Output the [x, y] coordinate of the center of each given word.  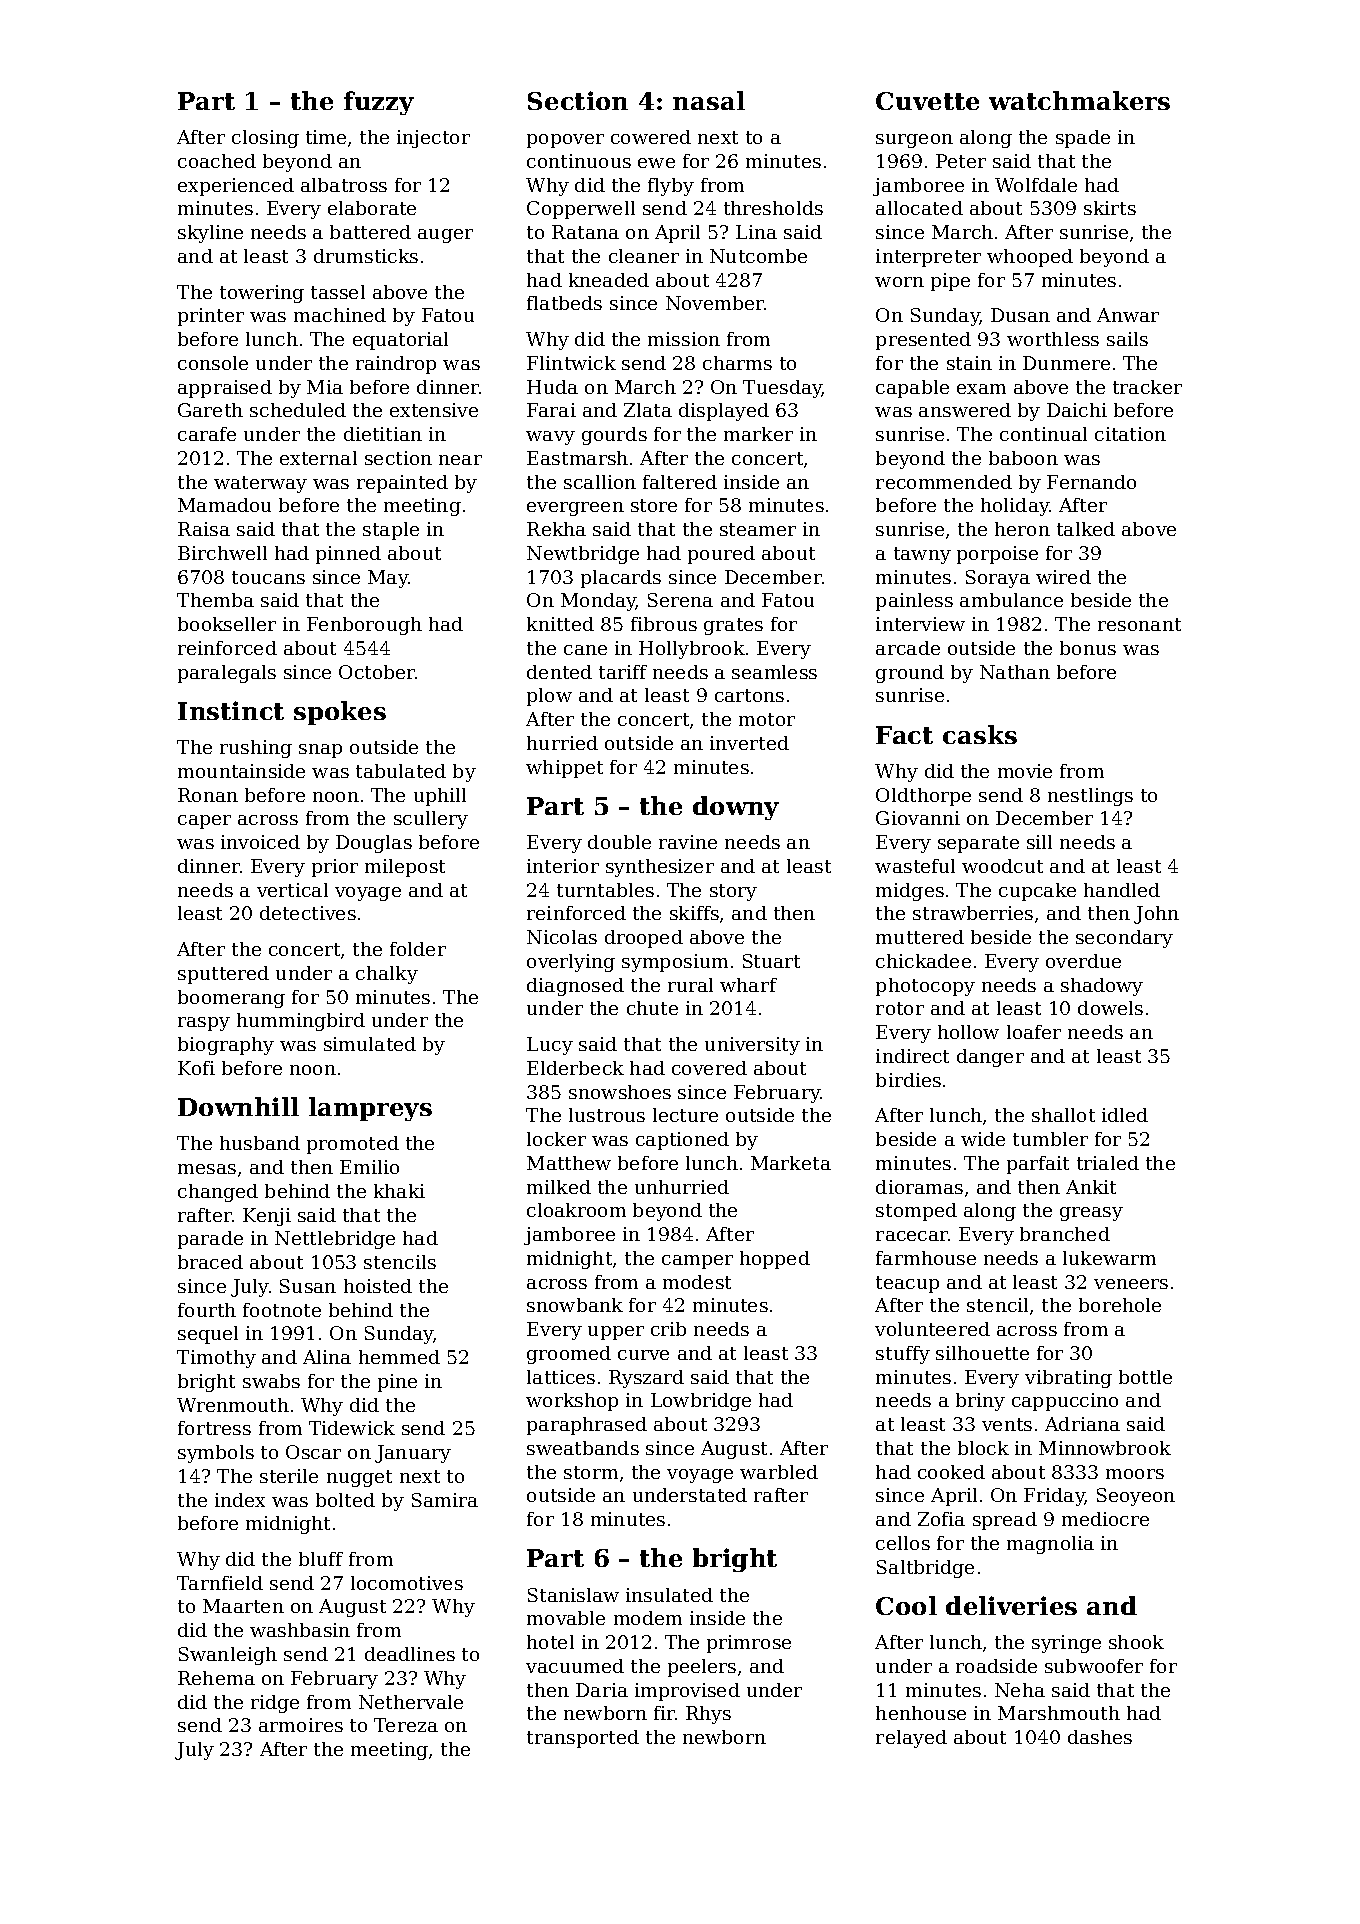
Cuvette [927, 101]
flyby [671, 187]
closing [265, 139]
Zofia [941, 1519]
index [240, 1500]
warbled [779, 1472]
